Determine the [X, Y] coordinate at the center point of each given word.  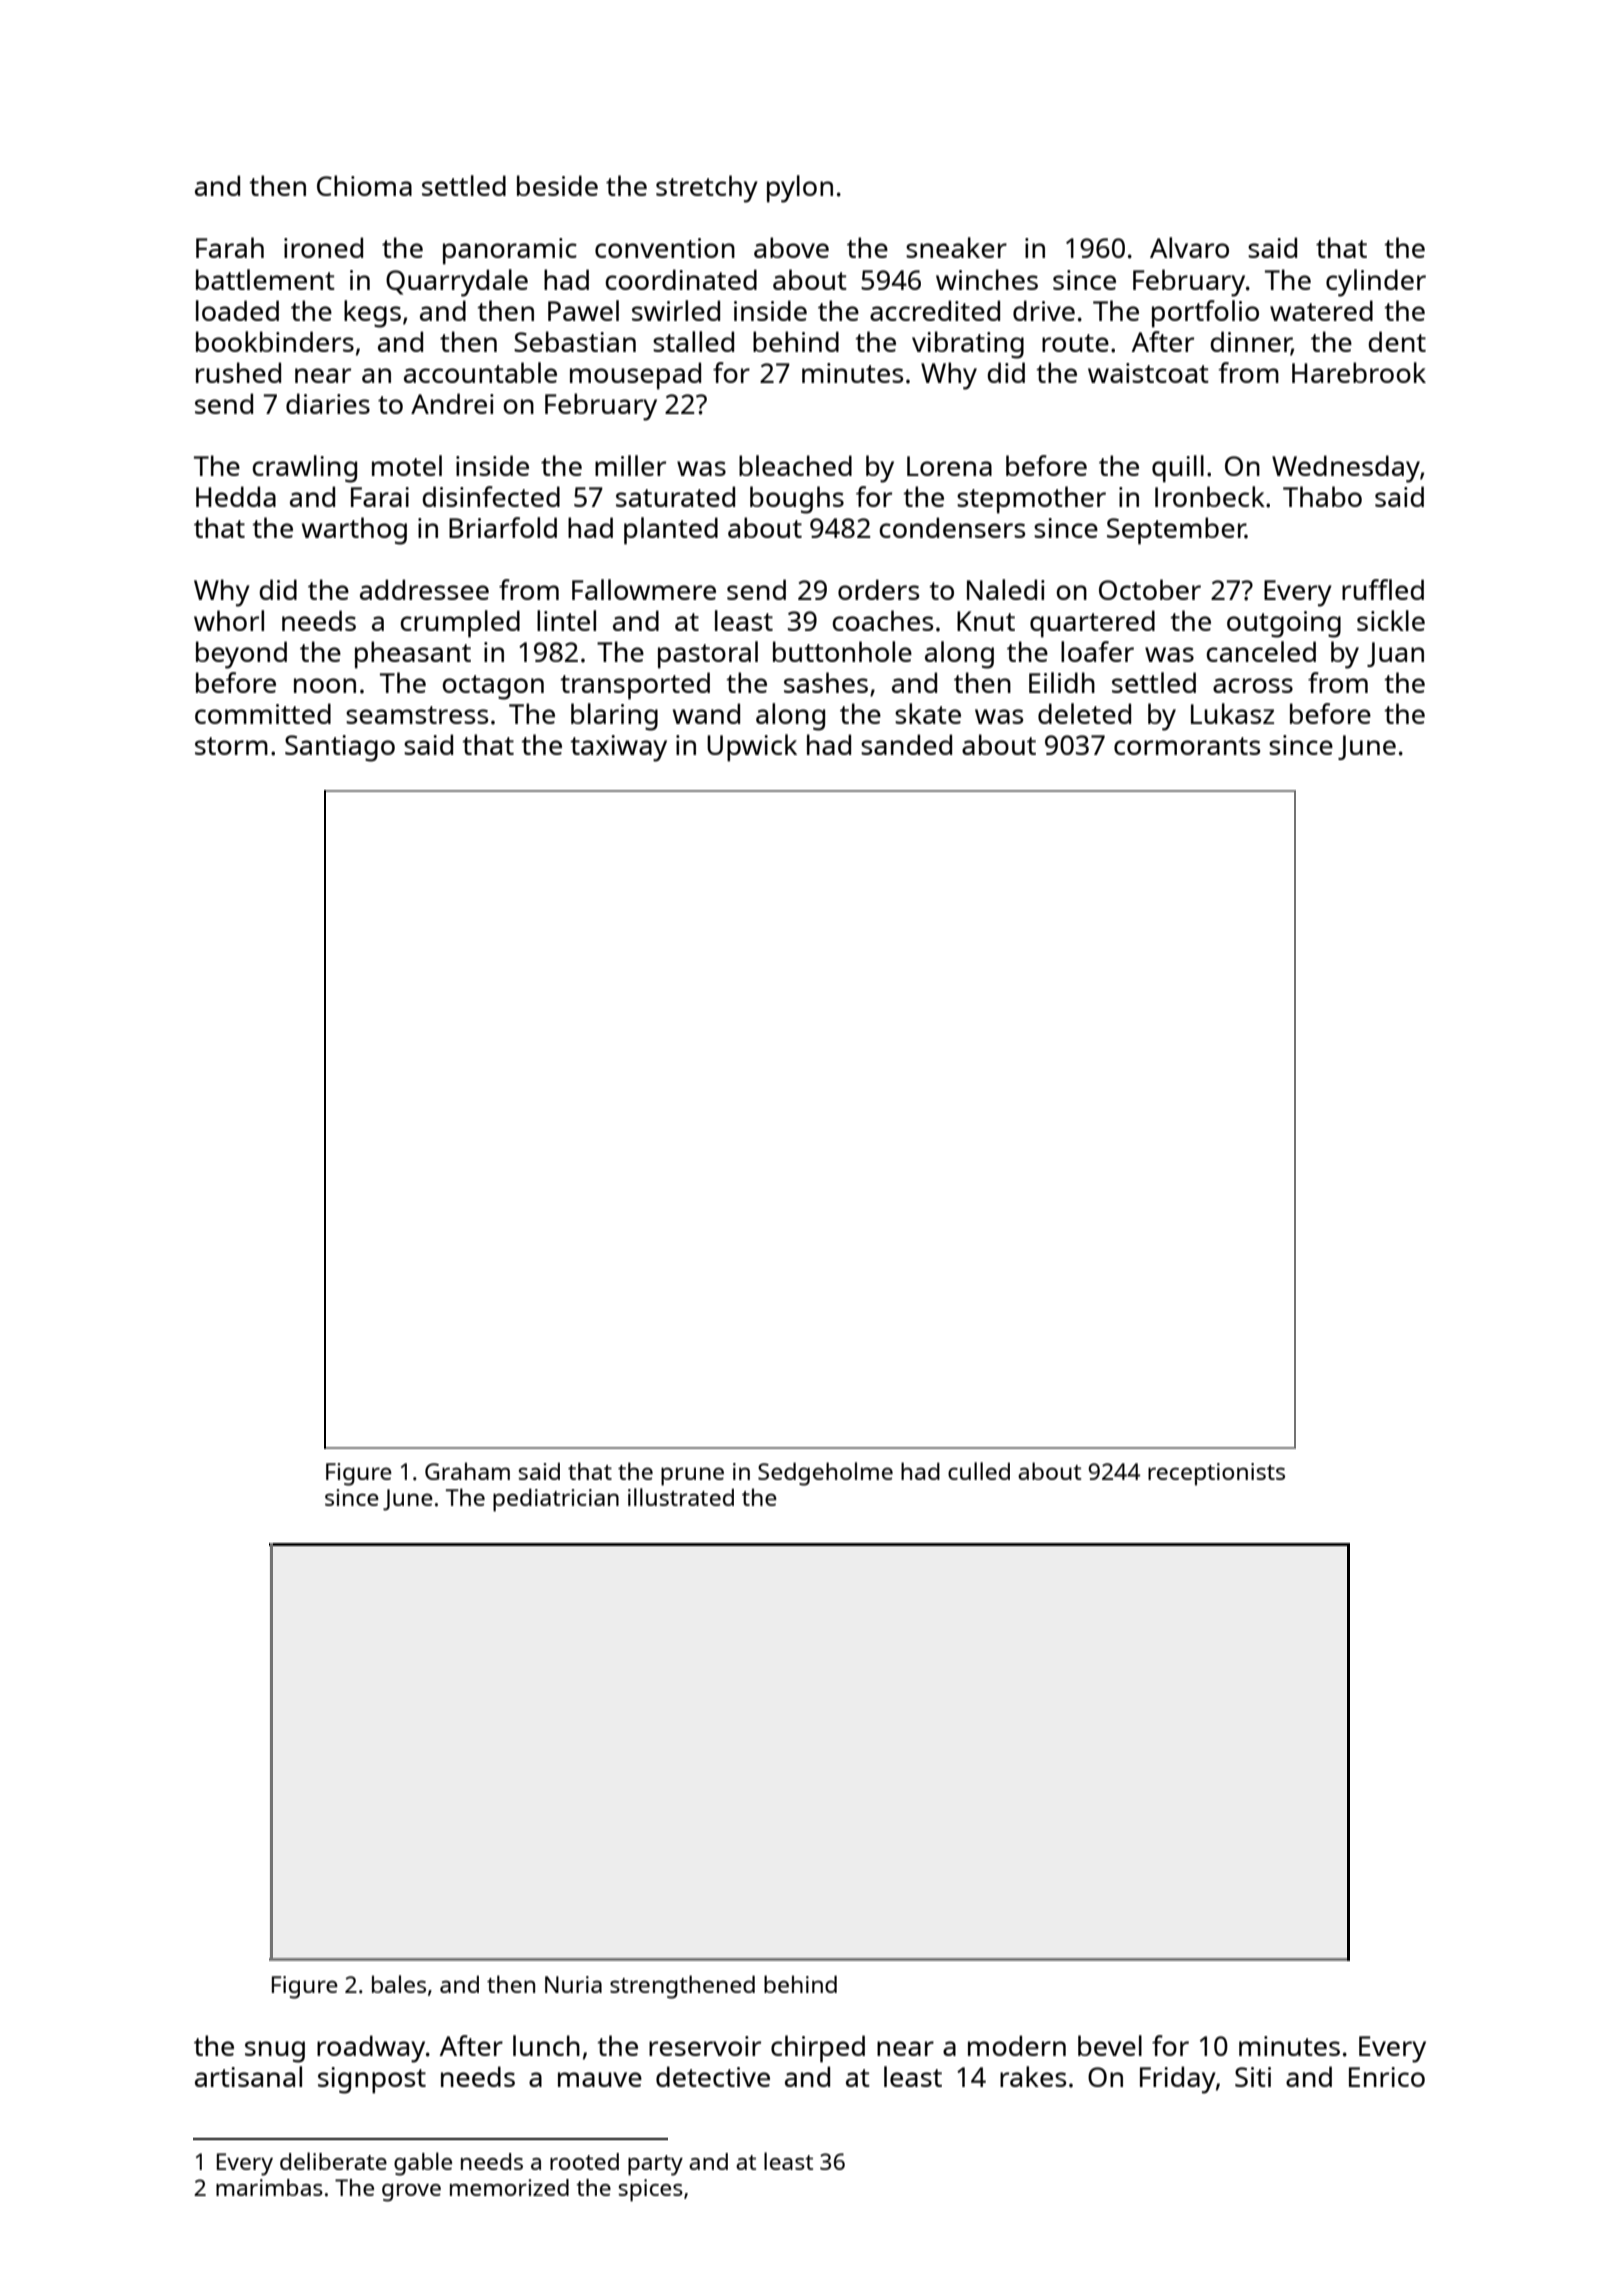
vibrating [968, 345]
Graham [467, 1471]
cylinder [1376, 283]
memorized [509, 2187]
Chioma [364, 185]
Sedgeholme [825, 1474]
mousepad [635, 376]
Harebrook [1359, 372]
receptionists [1216, 1474]
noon [325, 685]
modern [1017, 2045]
